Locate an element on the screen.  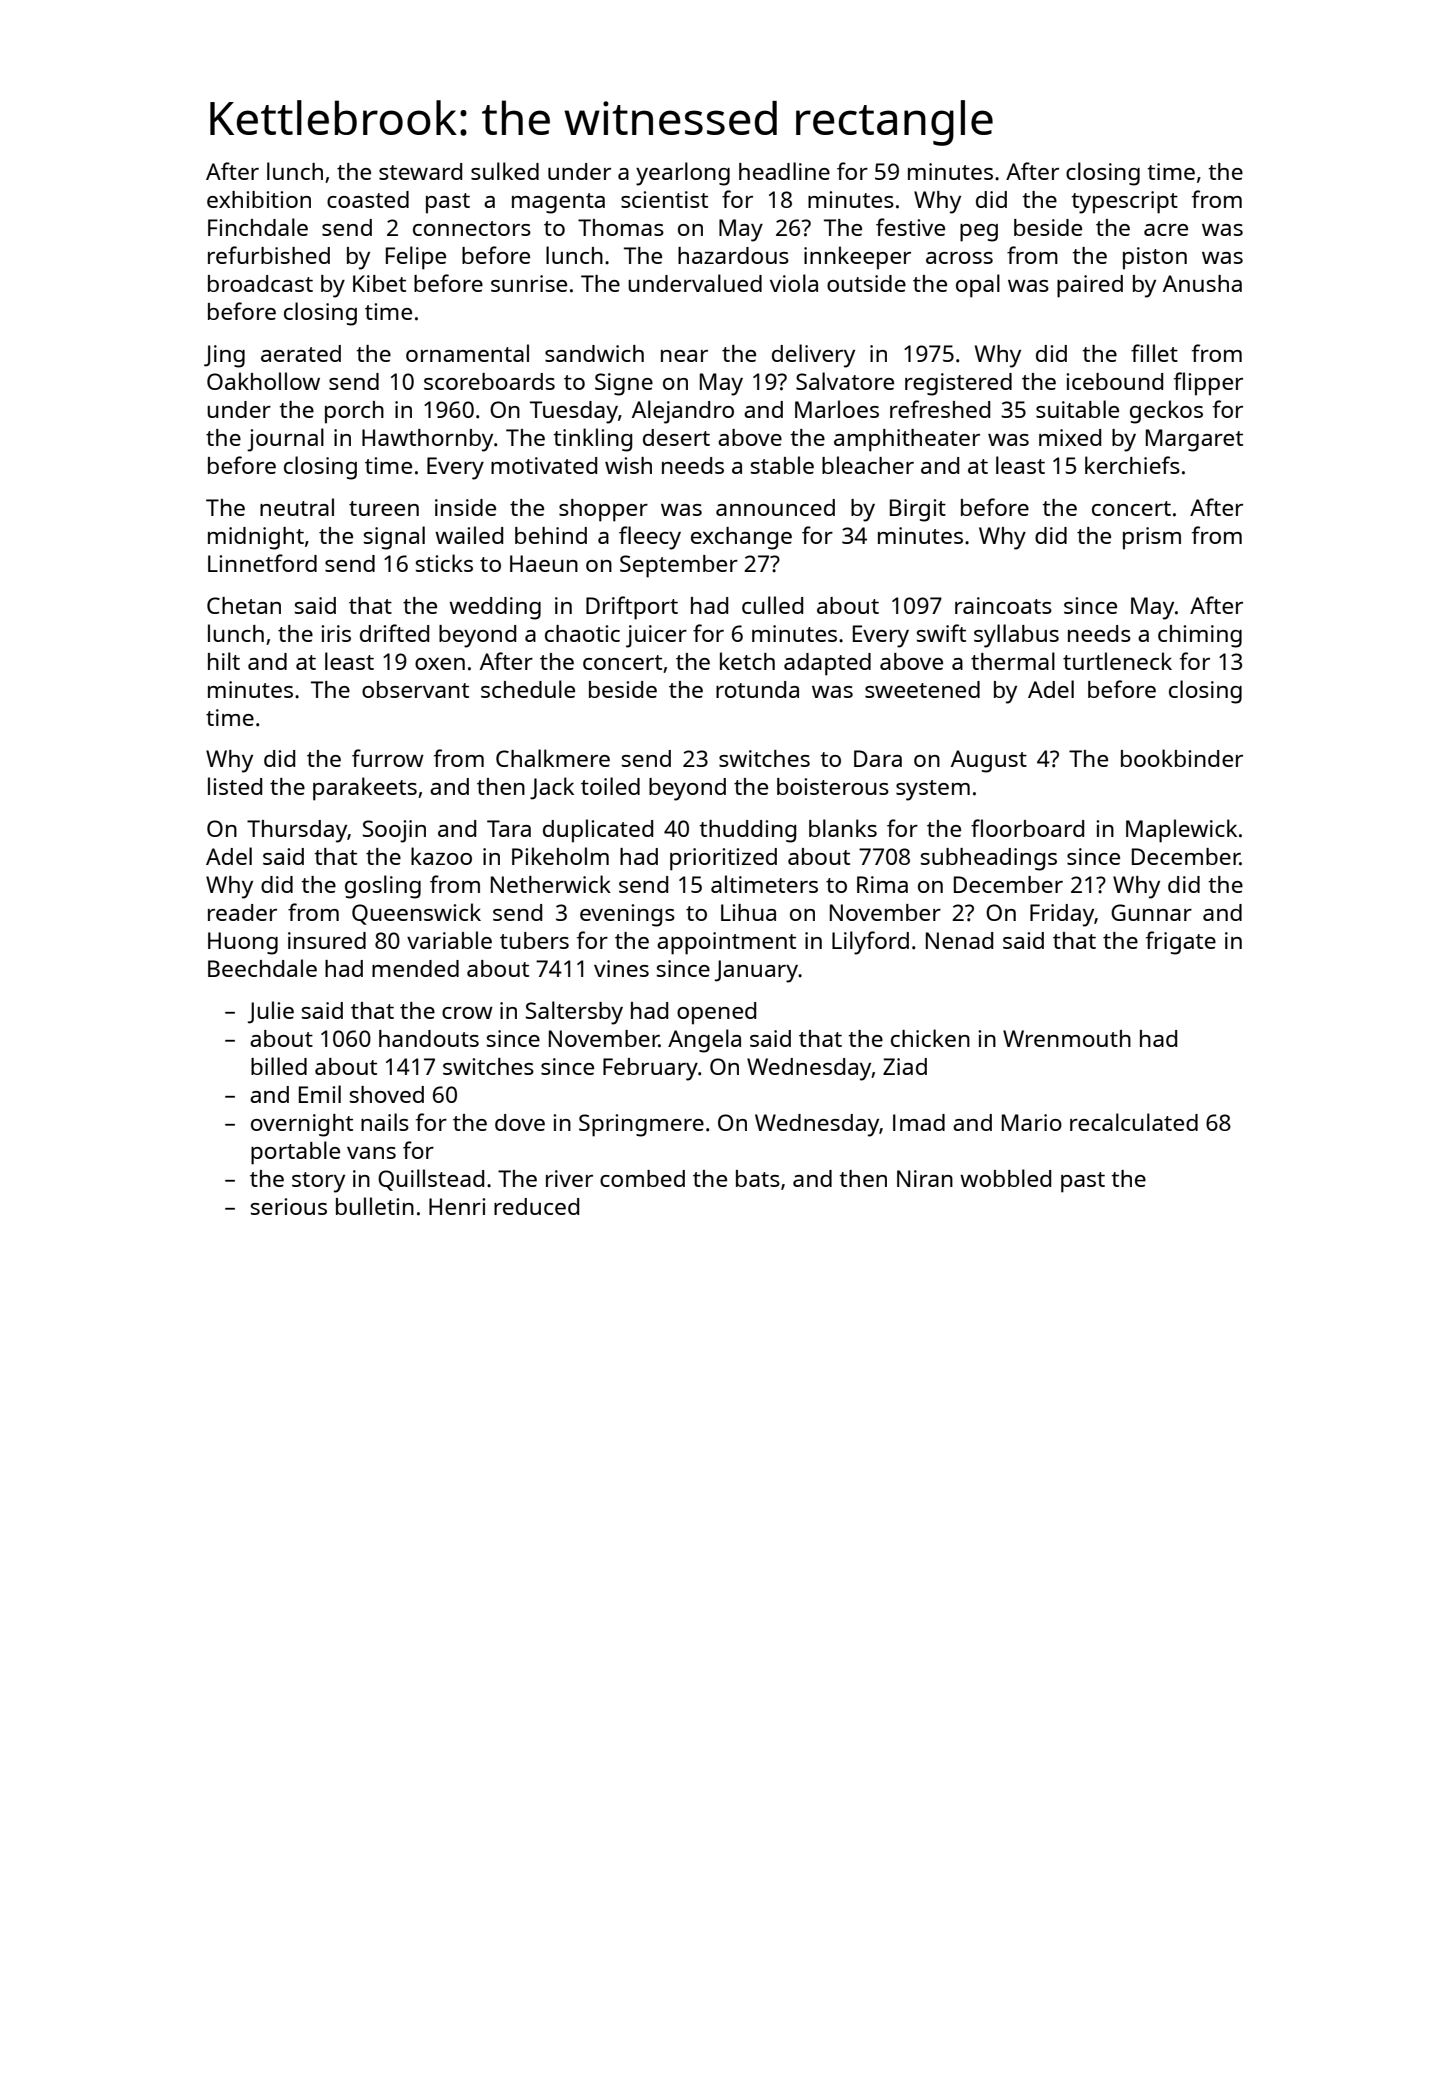
recalculated is located at coordinates (1134, 1122).
